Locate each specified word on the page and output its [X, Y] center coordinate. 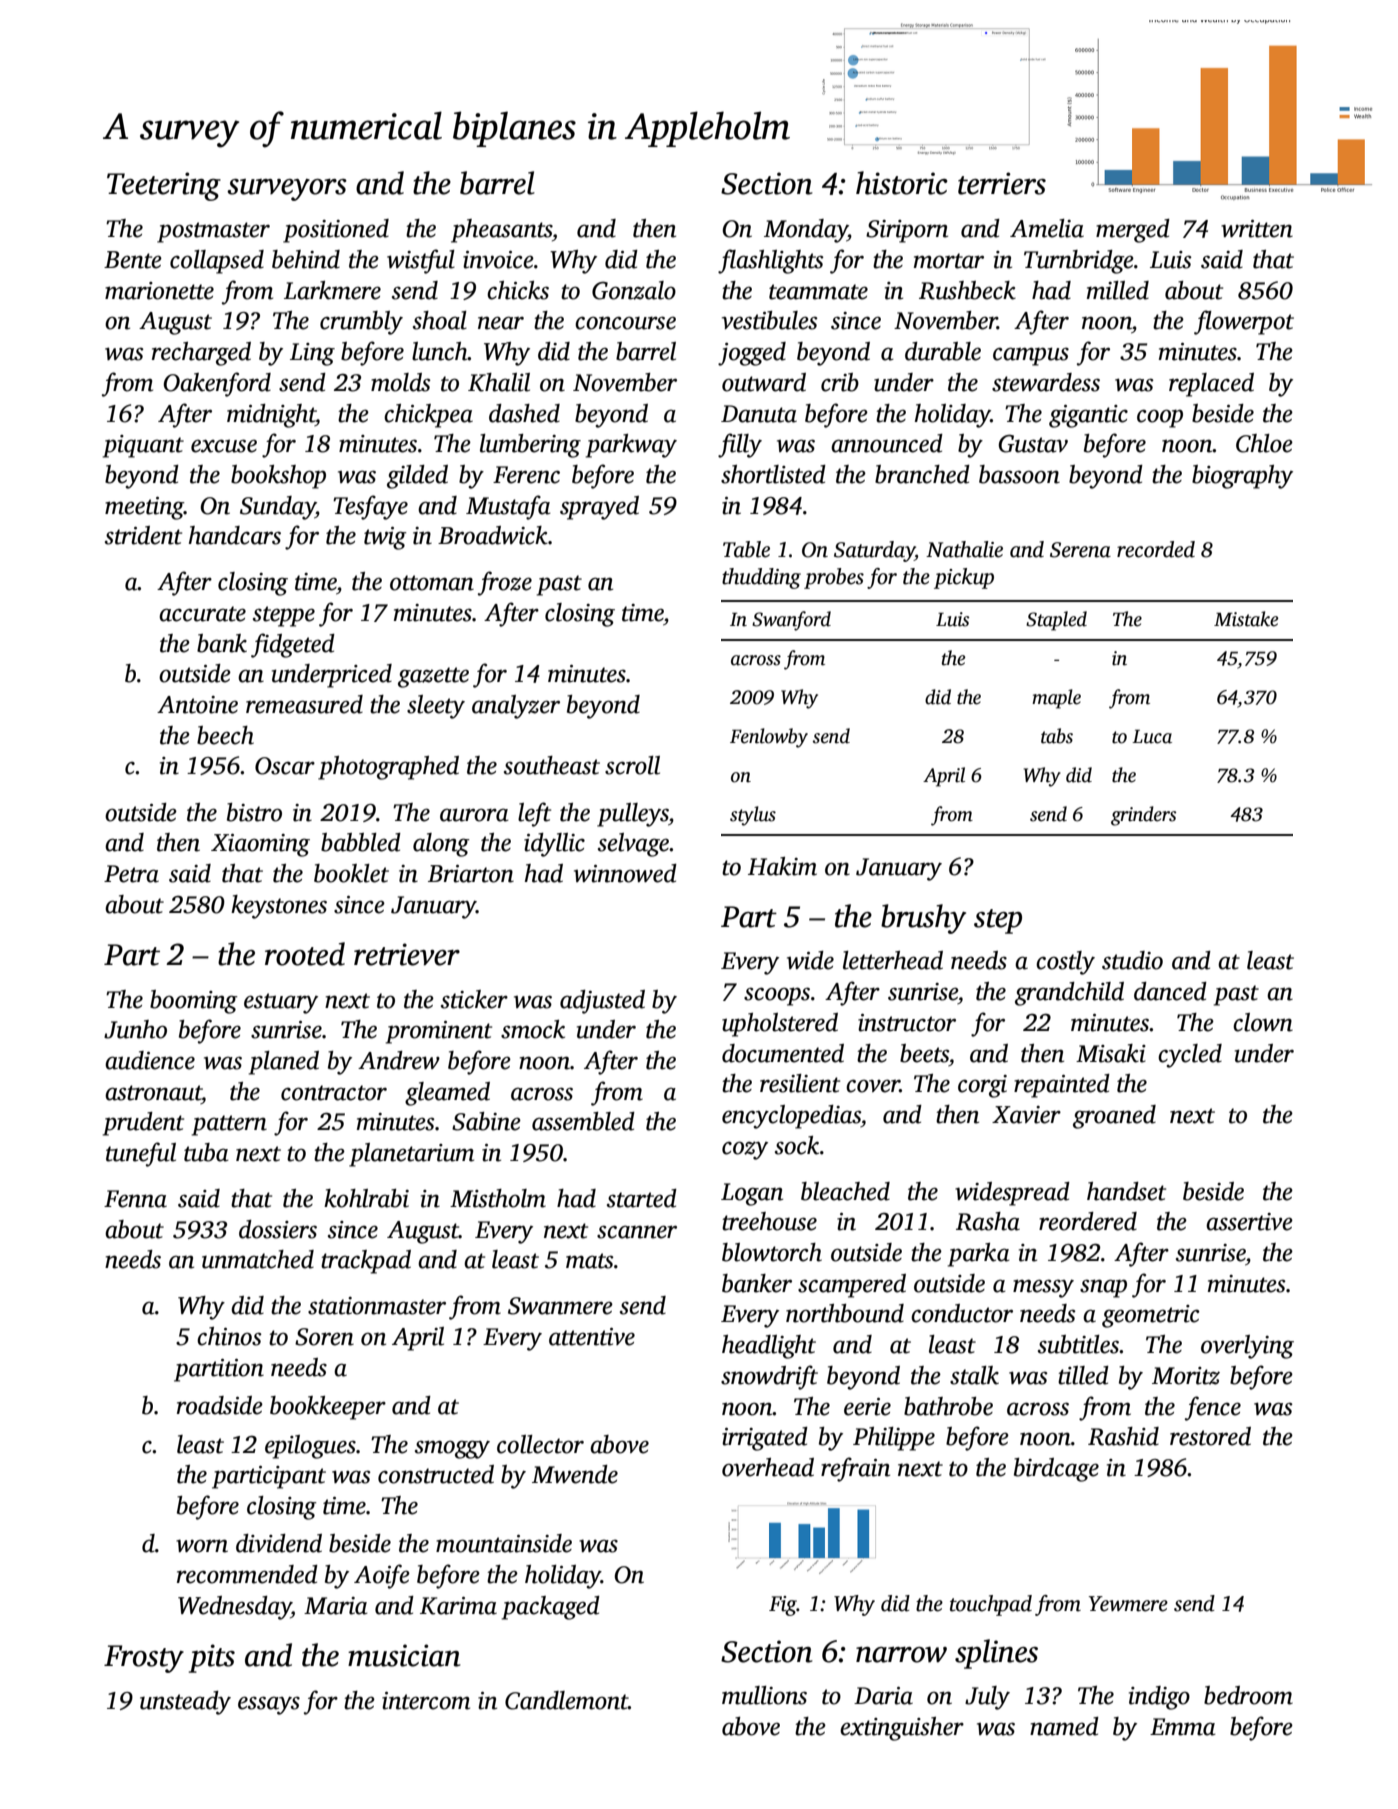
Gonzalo [634, 290]
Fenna [135, 1199]
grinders [1143, 816]
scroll [632, 765]
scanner [637, 1232]
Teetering [164, 186]
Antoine [197, 705]
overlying [1247, 1347]
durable [943, 351]
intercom [426, 1701]
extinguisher [902, 1729]
